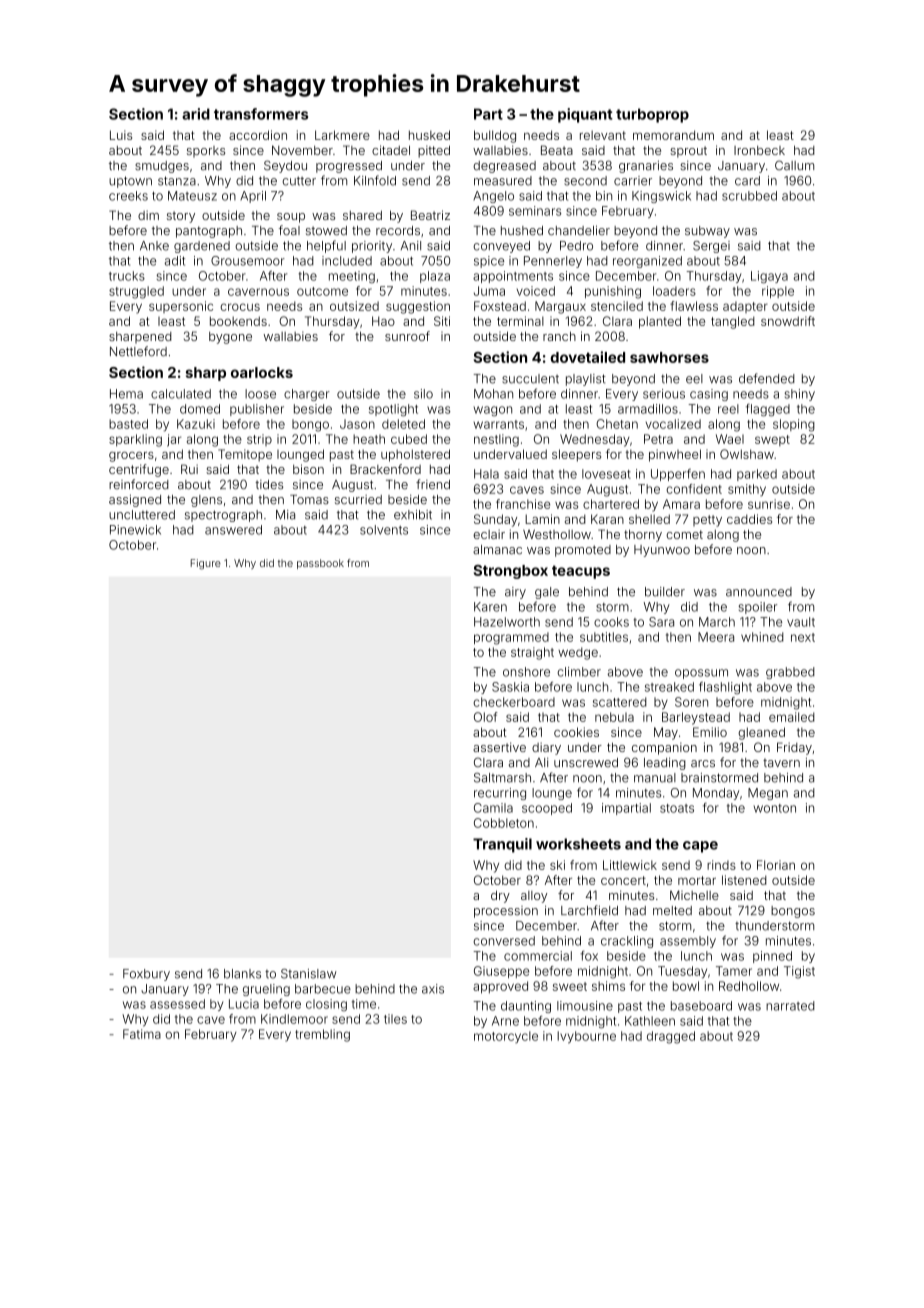 Image resolution: width=924 pixels, height=1308 pixels. What do you see at coordinates (285, 166) in the screenshot?
I see `Seydou` at bounding box center [285, 166].
